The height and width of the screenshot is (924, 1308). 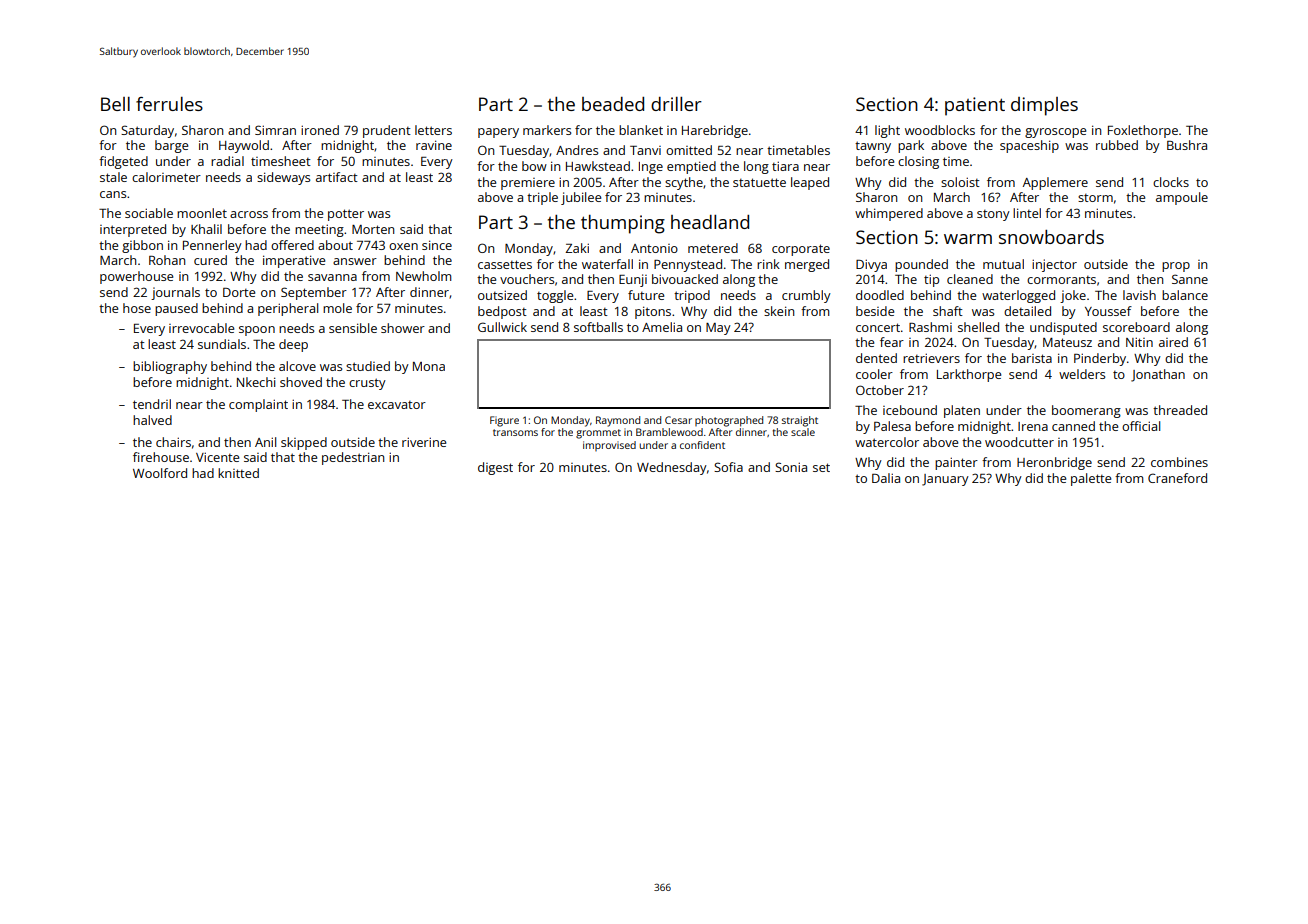 What do you see at coordinates (688, 265) in the screenshot?
I see `Pennystead` at bounding box center [688, 265].
